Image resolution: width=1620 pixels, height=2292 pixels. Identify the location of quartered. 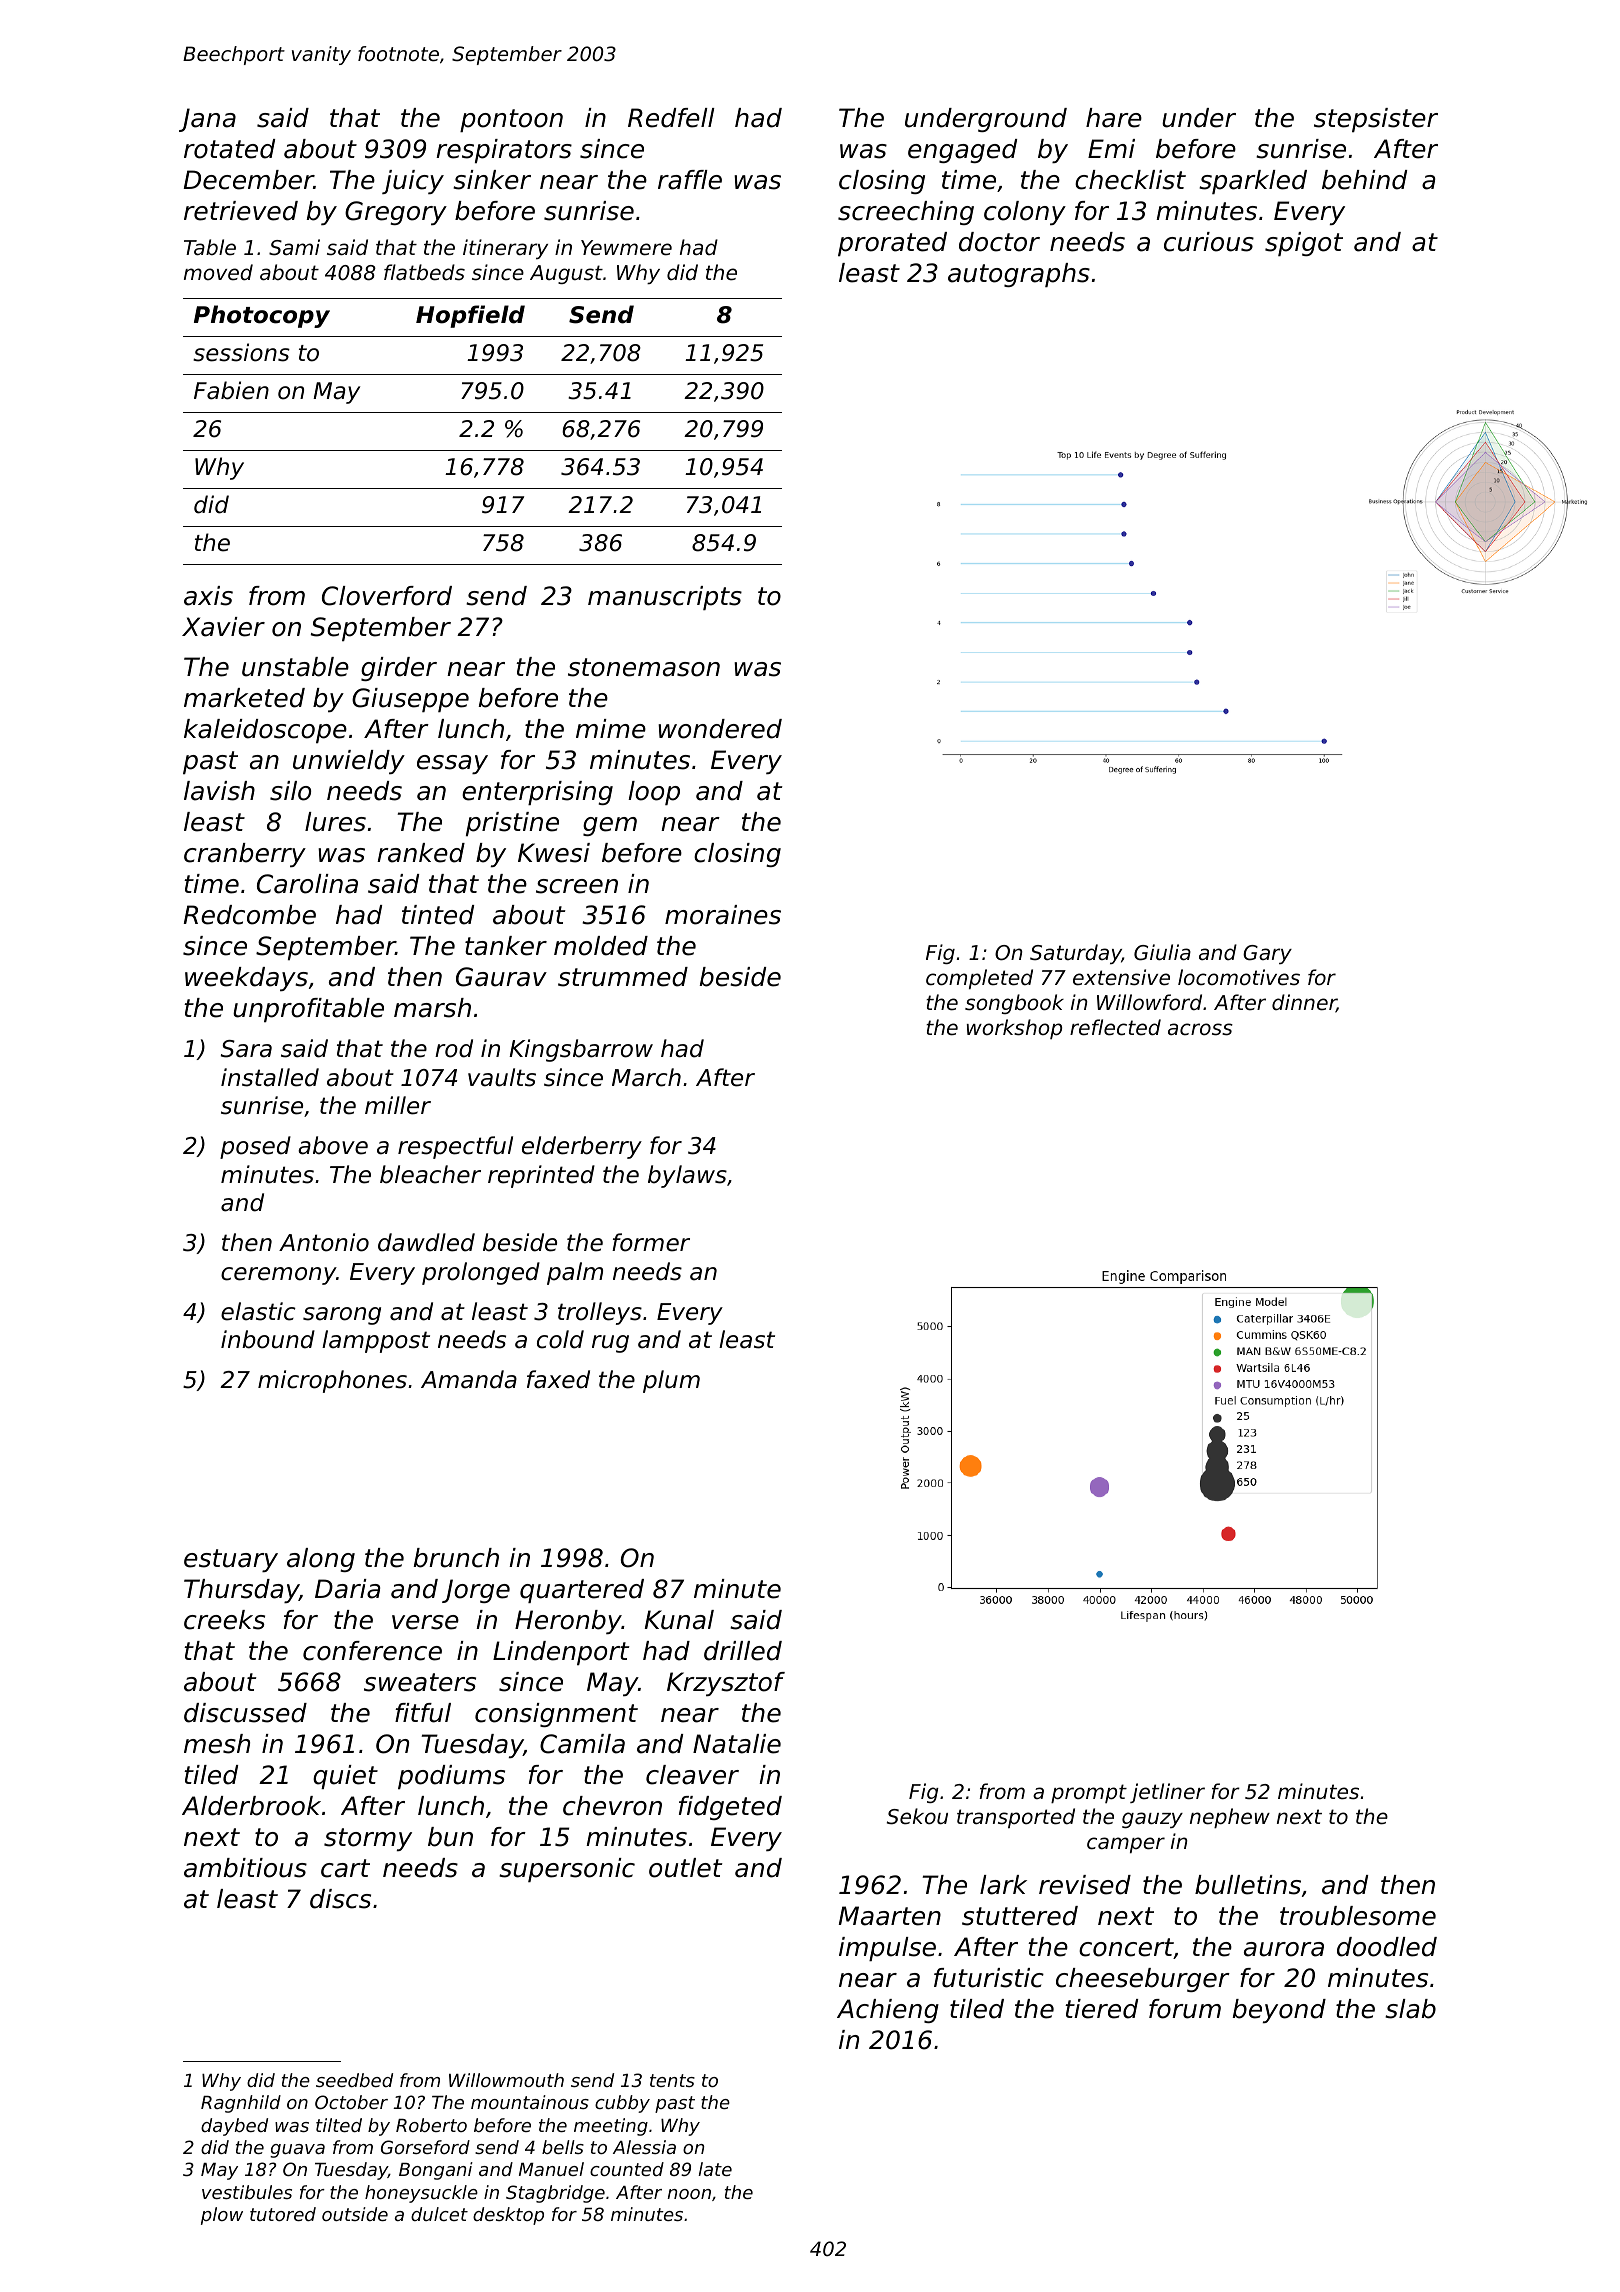
(582, 1591).
